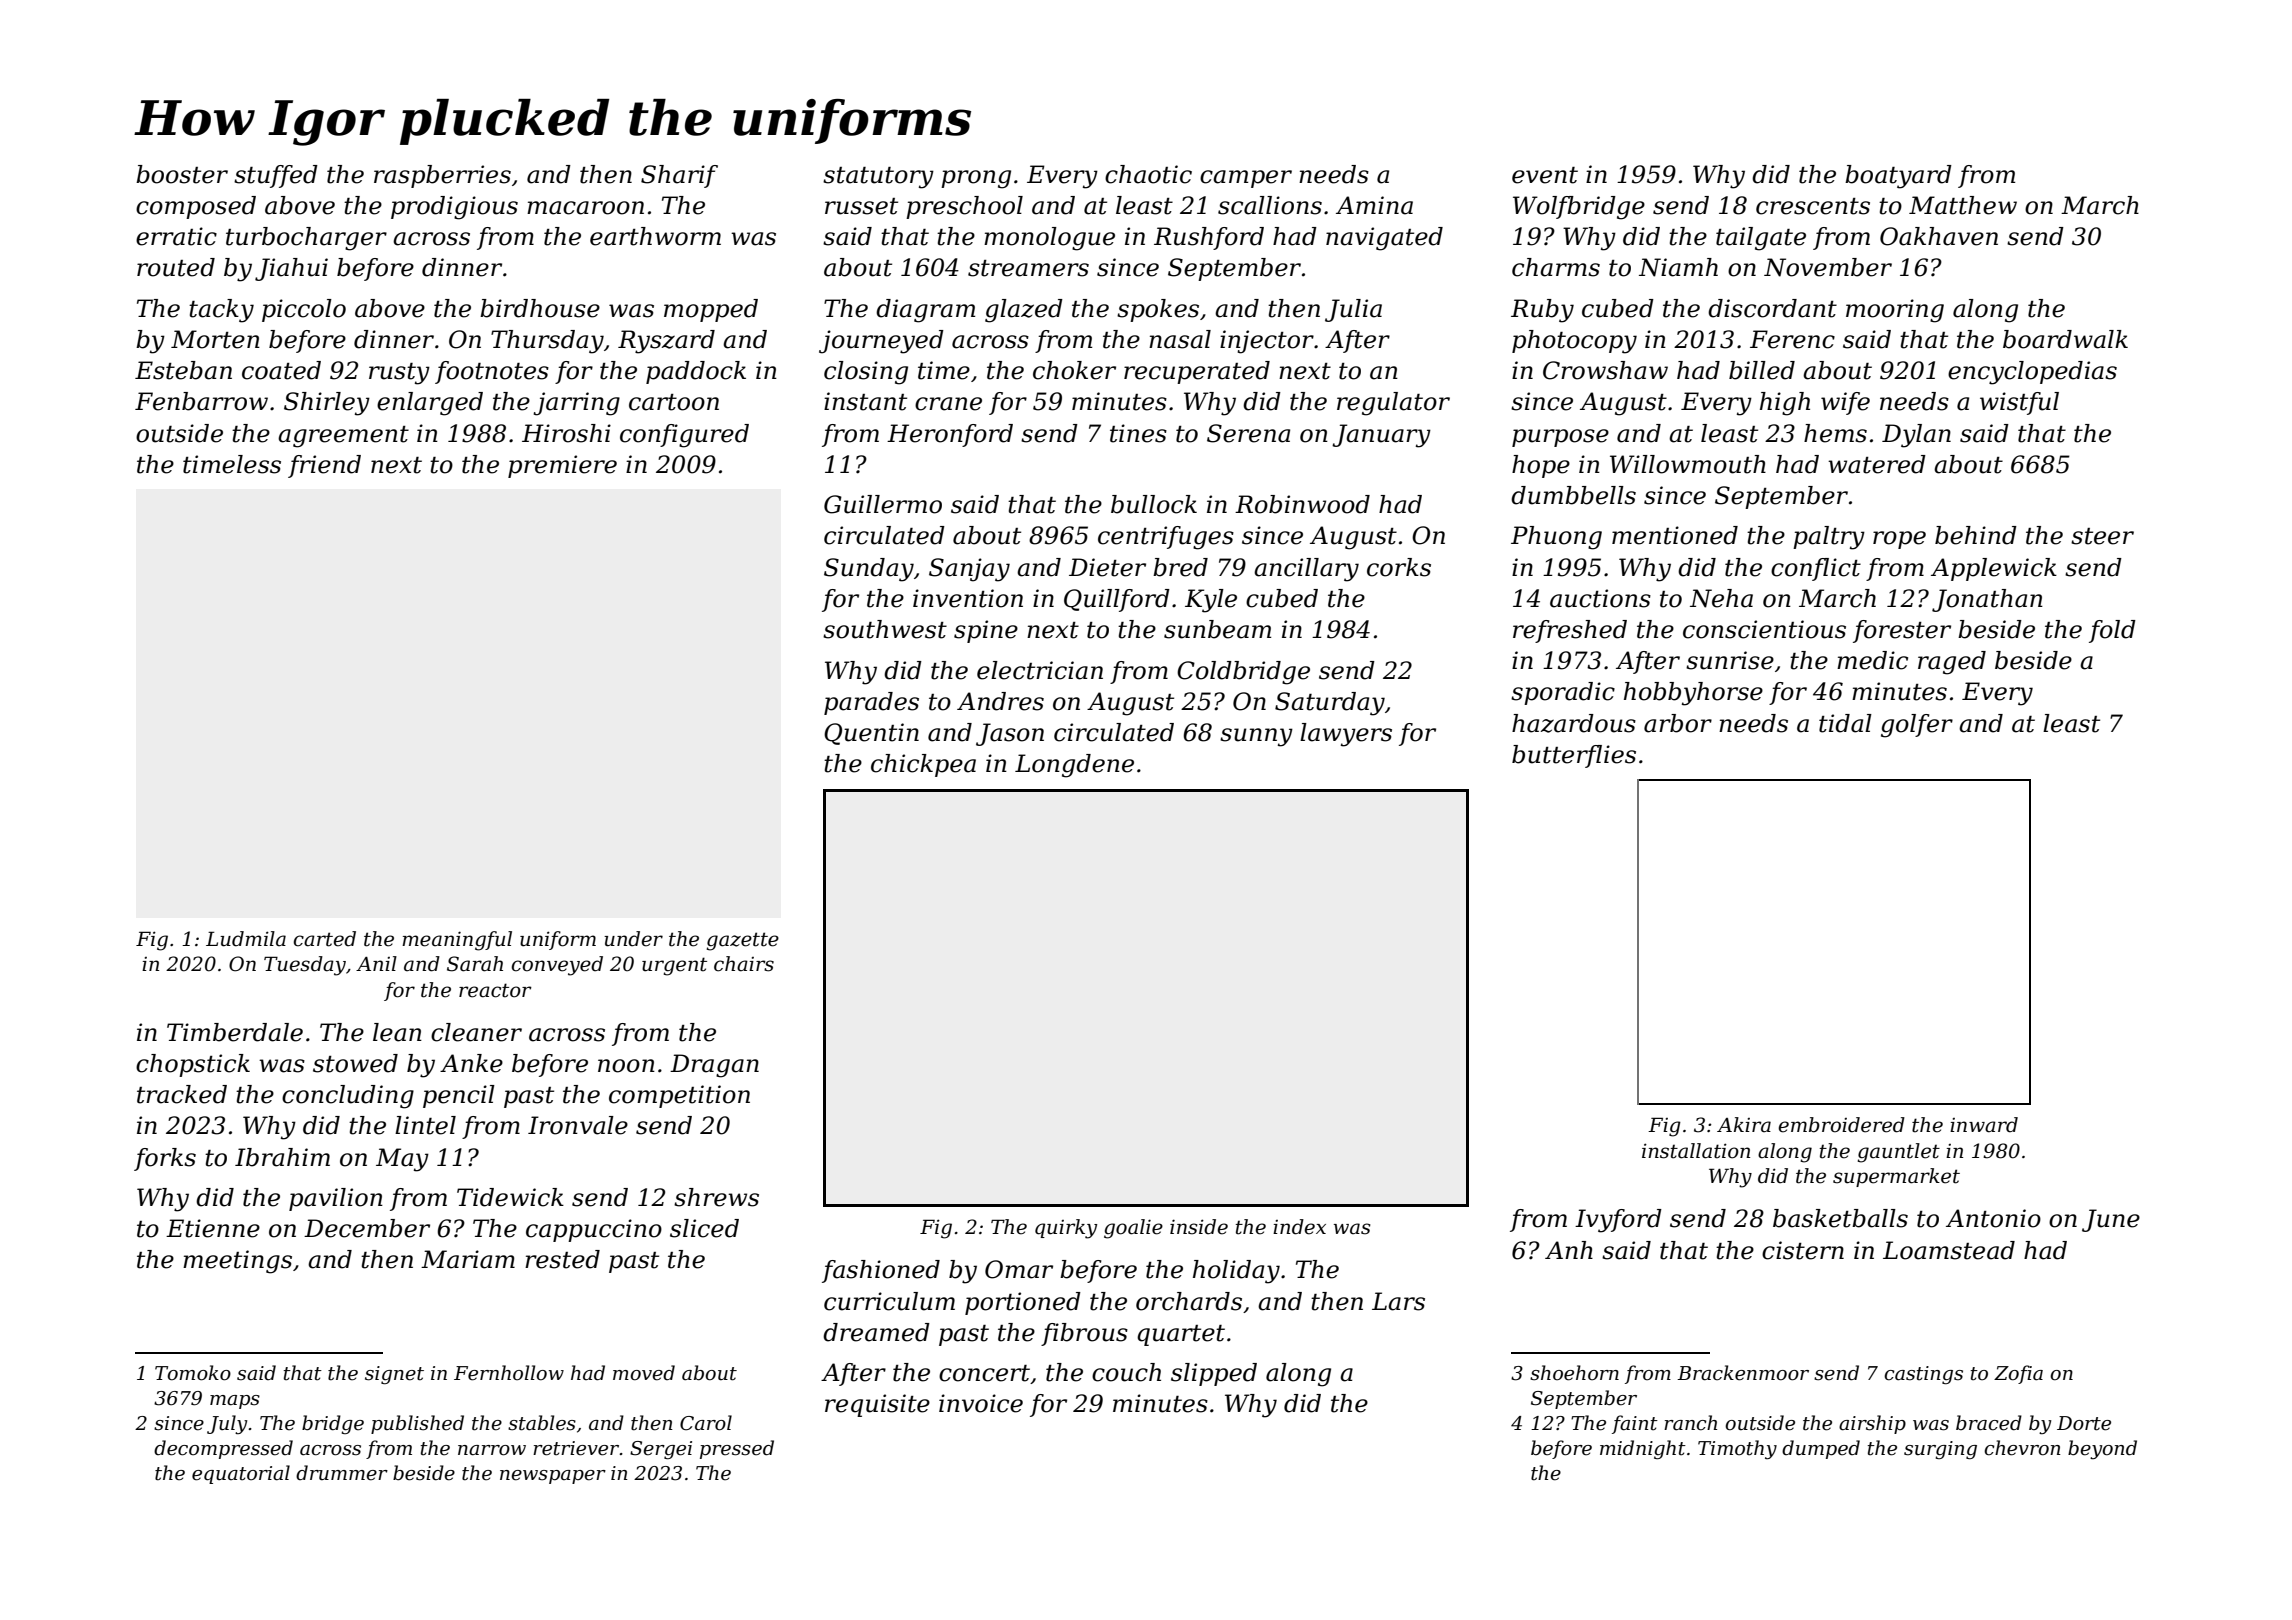 This page has height=1620, width=2292. I want to click on invoice, so click(981, 1403).
